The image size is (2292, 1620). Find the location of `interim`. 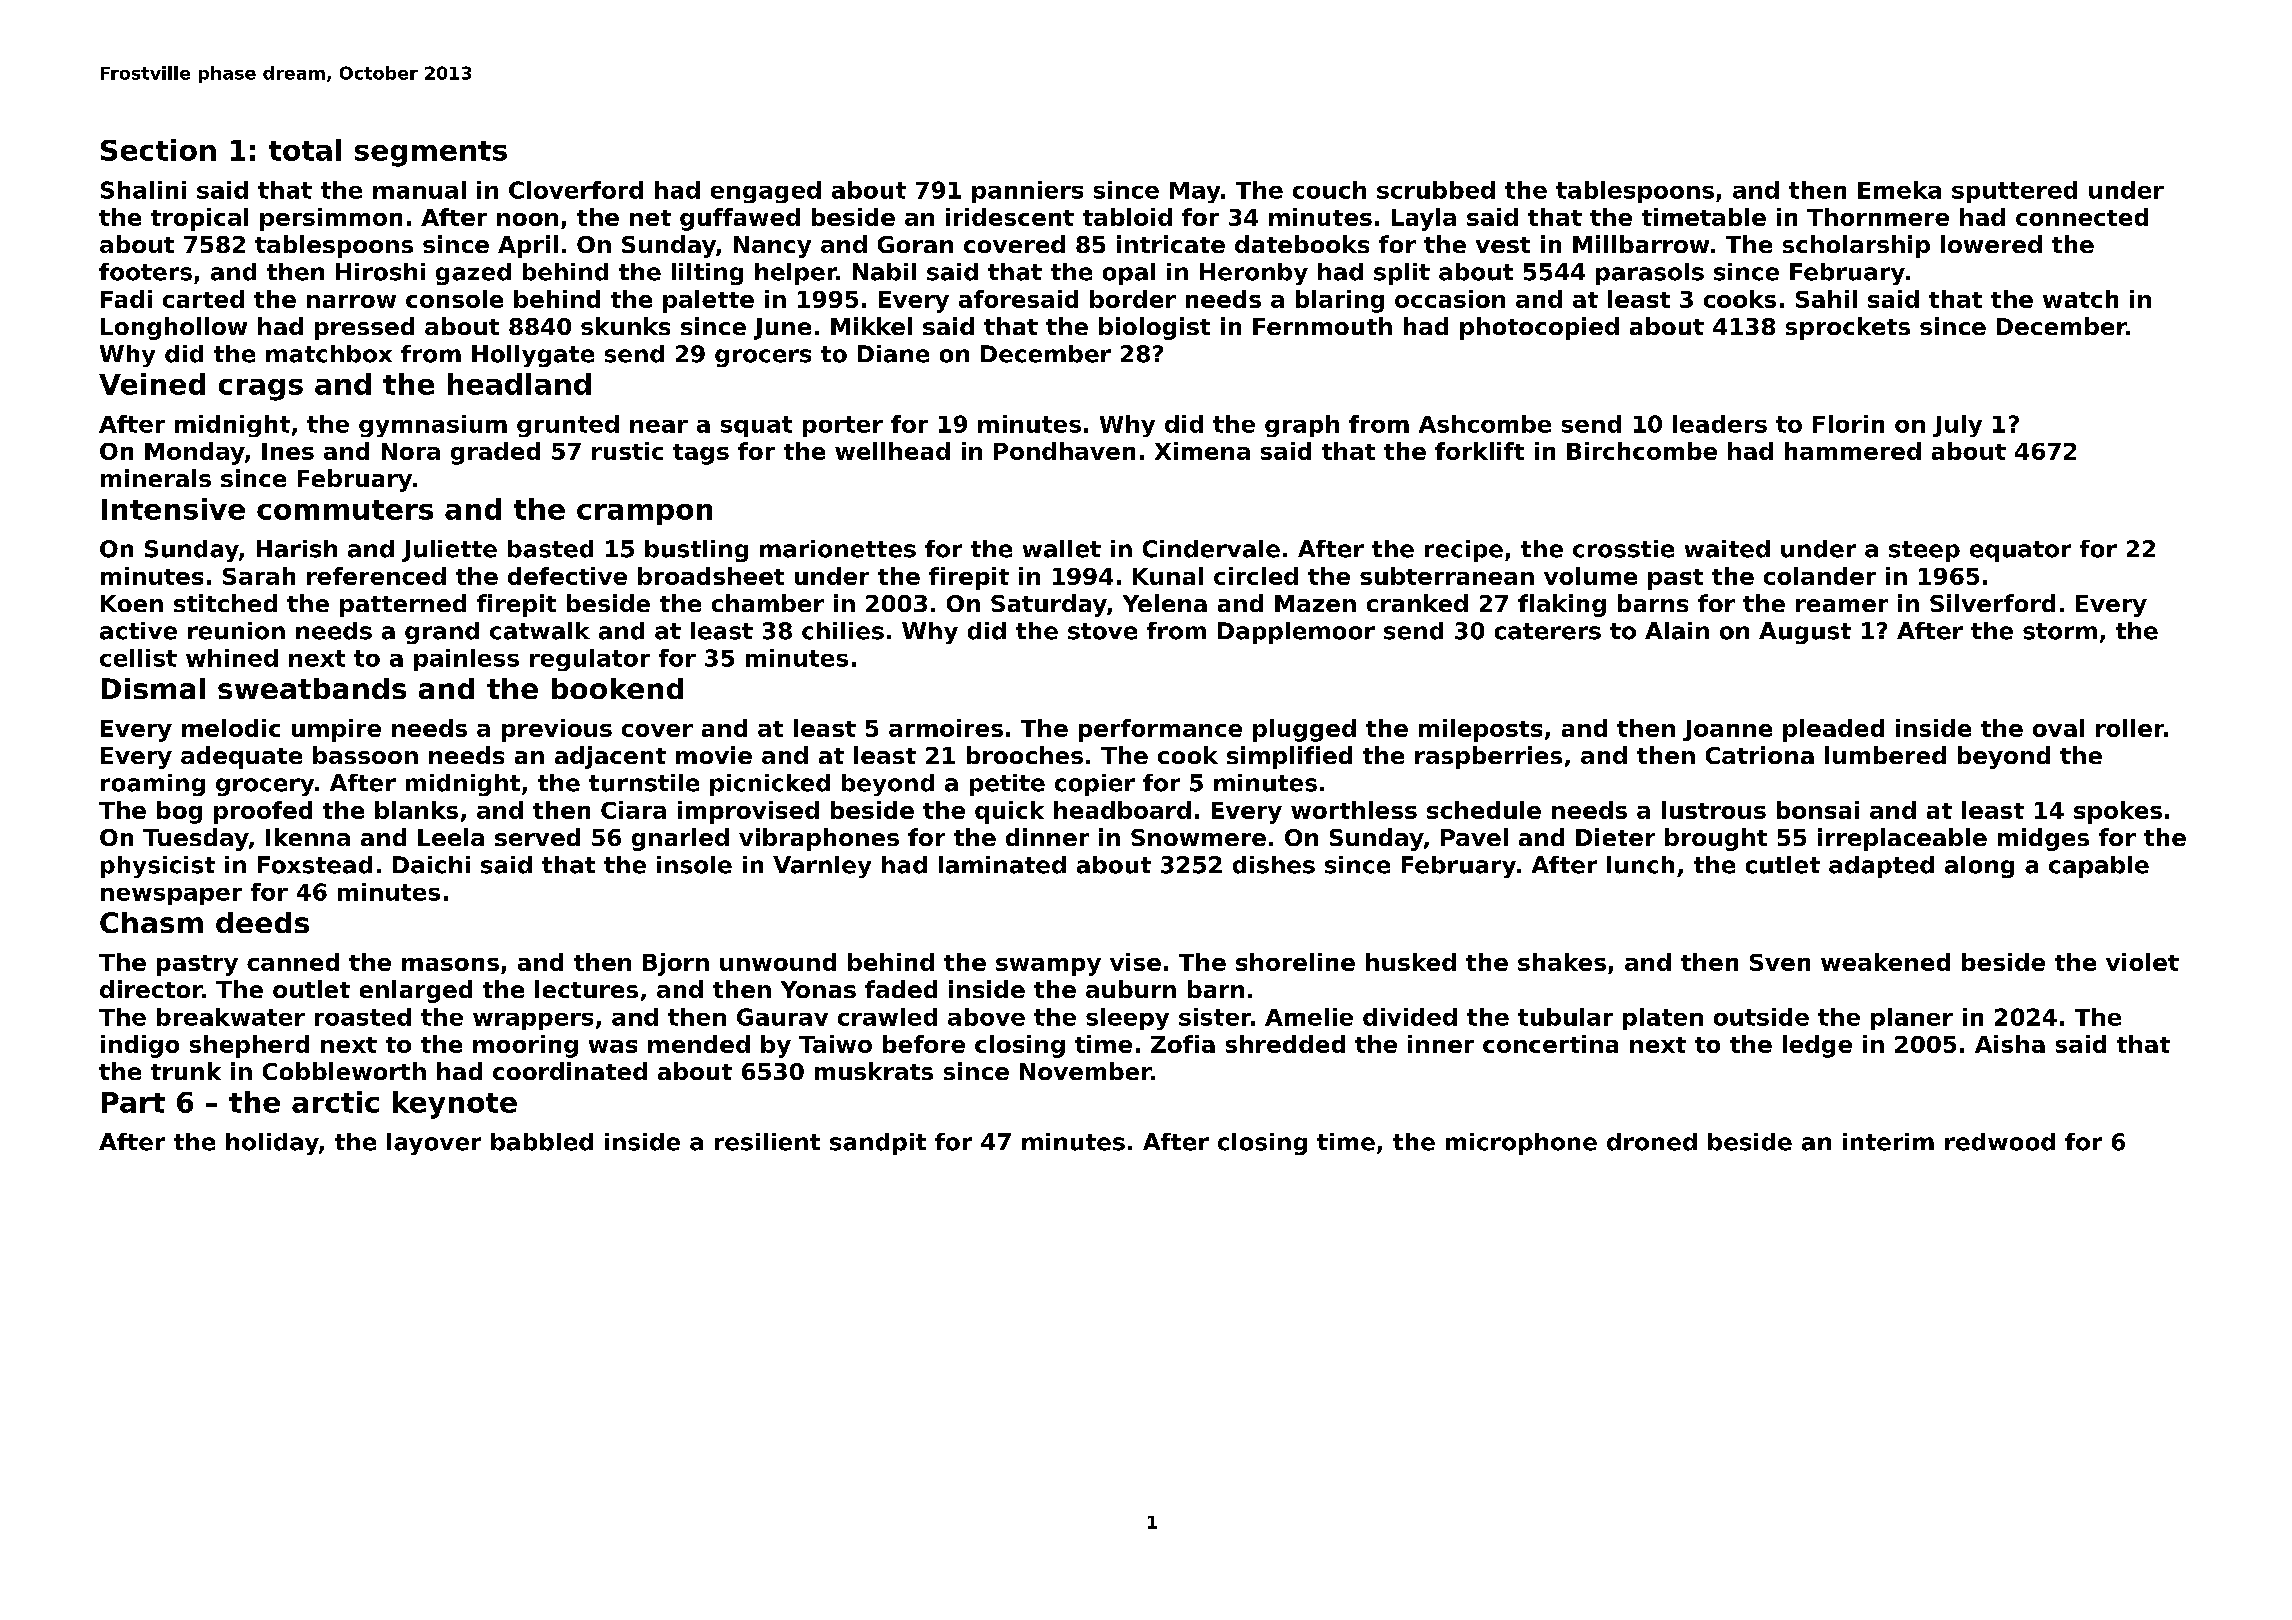

interim is located at coordinates (1888, 1142).
